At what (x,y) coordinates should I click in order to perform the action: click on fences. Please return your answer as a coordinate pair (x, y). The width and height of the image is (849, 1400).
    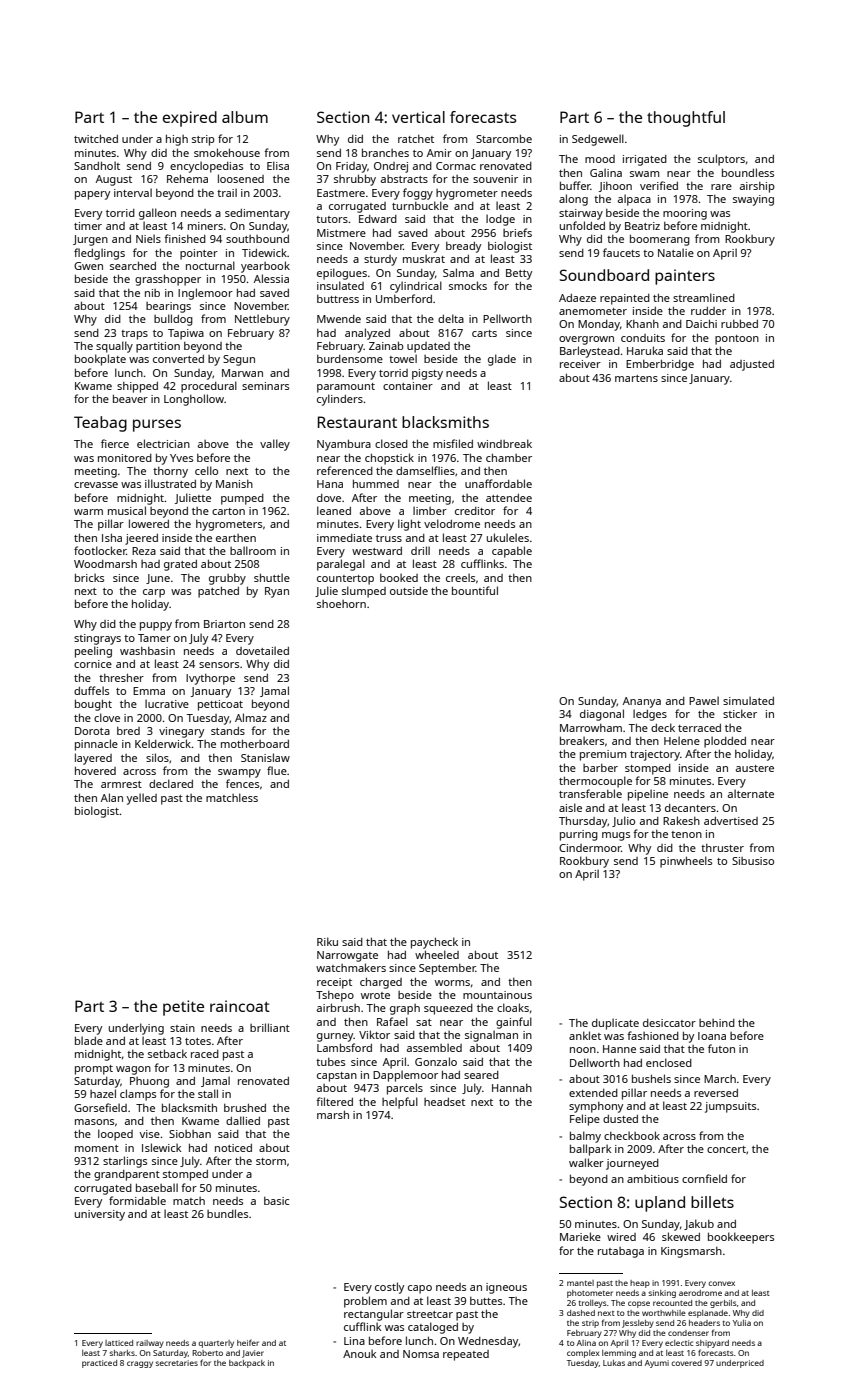
    Looking at the image, I should click on (242, 783).
